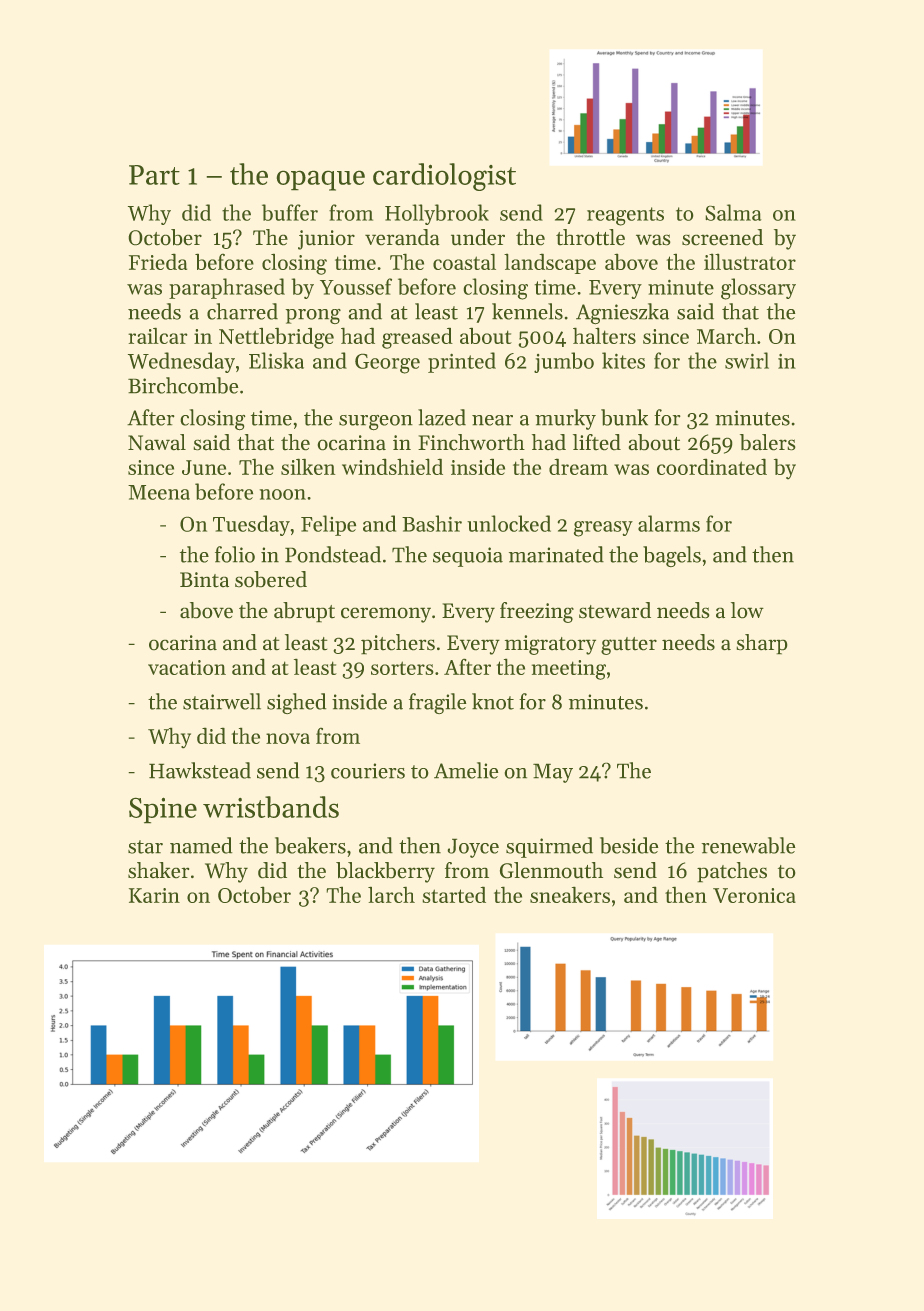 Image resolution: width=924 pixels, height=1311 pixels. I want to click on Veronica, so click(754, 895).
